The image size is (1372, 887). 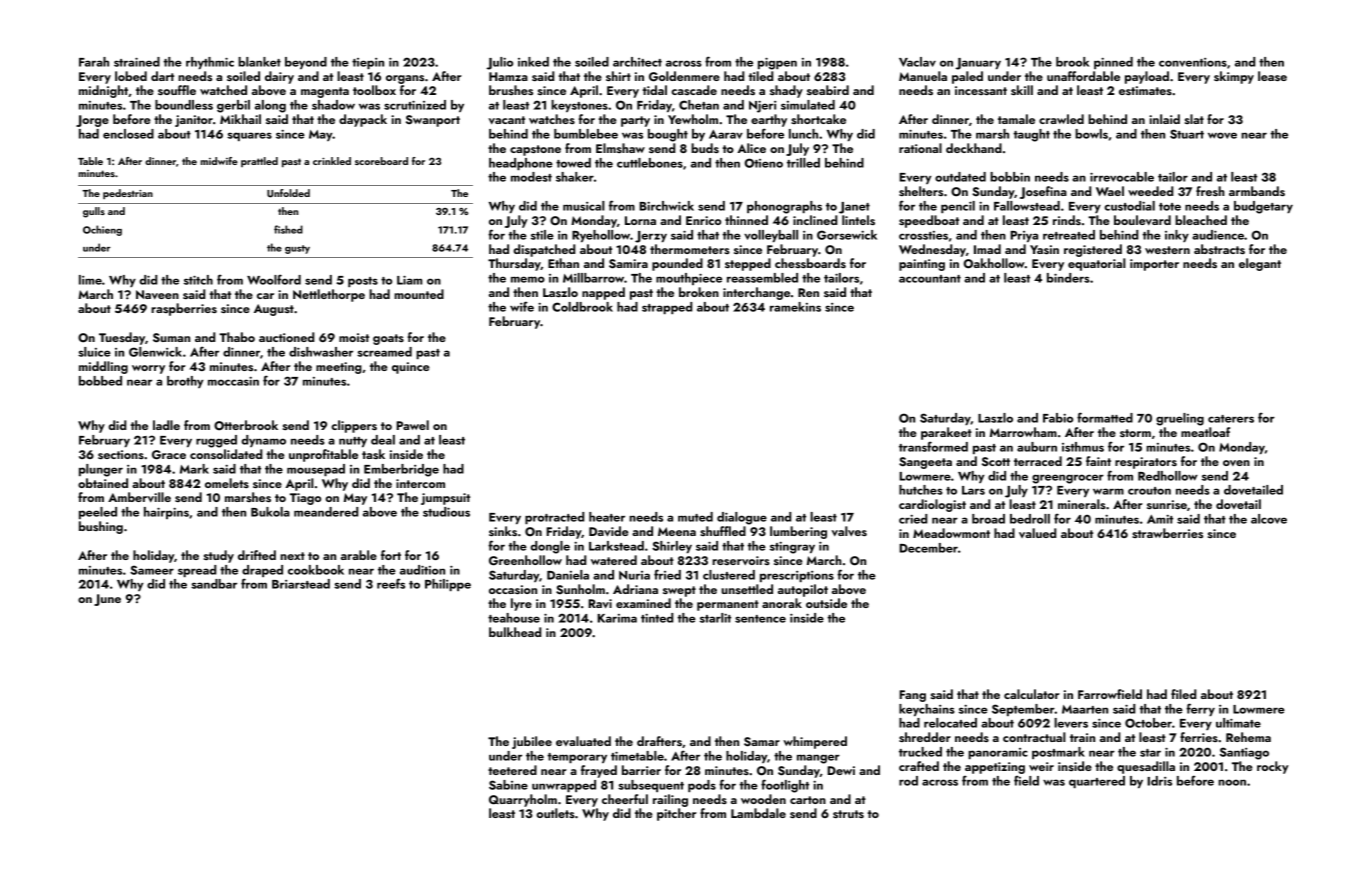 I want to click on rhythmic, so click(x=210, y=63).
